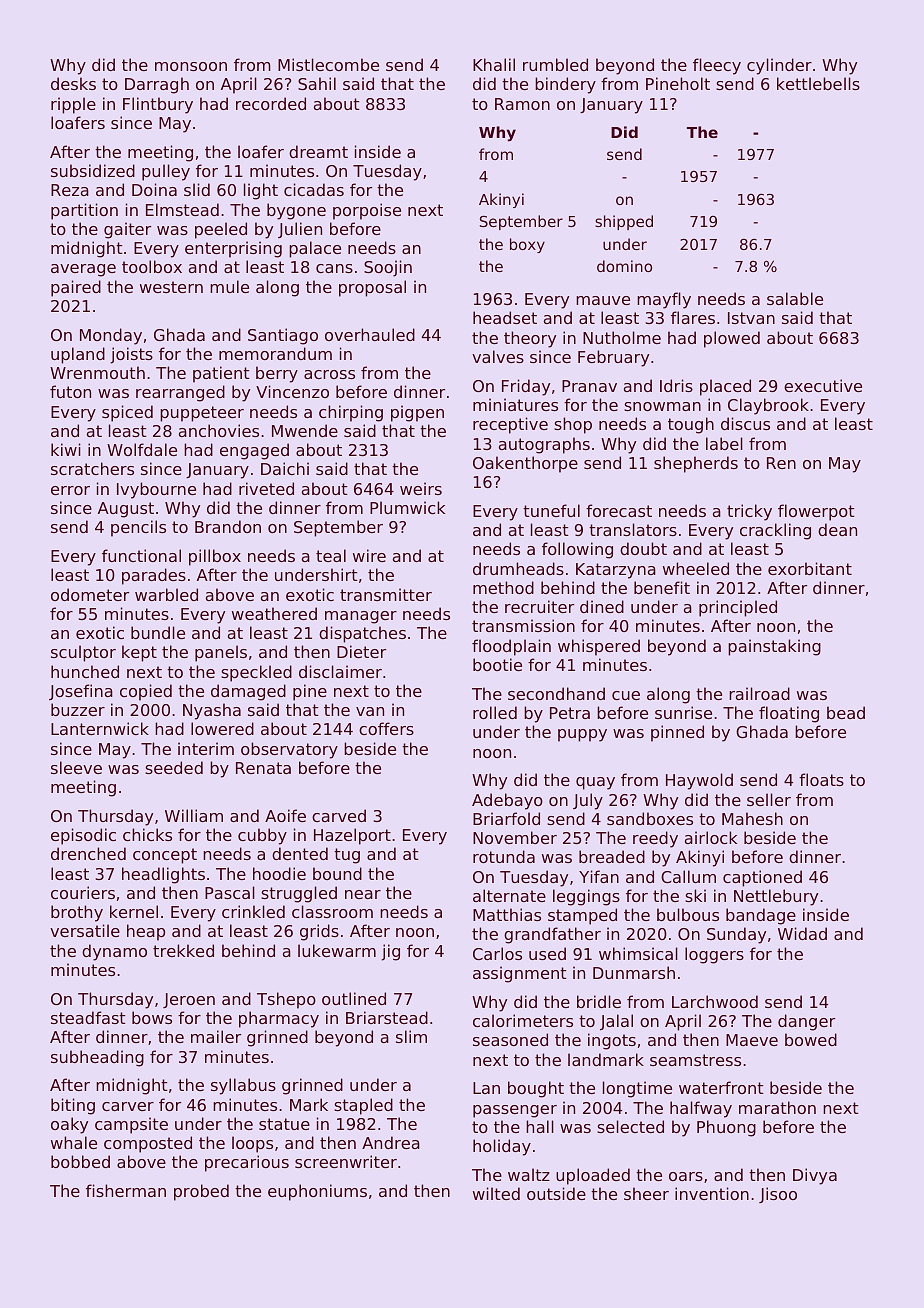 The height and width of the screenshot is (1308, 924). What do you see at coordinates (655, 839) in the screenshot?
I see `reedy` at bounding box center [655, 839].
